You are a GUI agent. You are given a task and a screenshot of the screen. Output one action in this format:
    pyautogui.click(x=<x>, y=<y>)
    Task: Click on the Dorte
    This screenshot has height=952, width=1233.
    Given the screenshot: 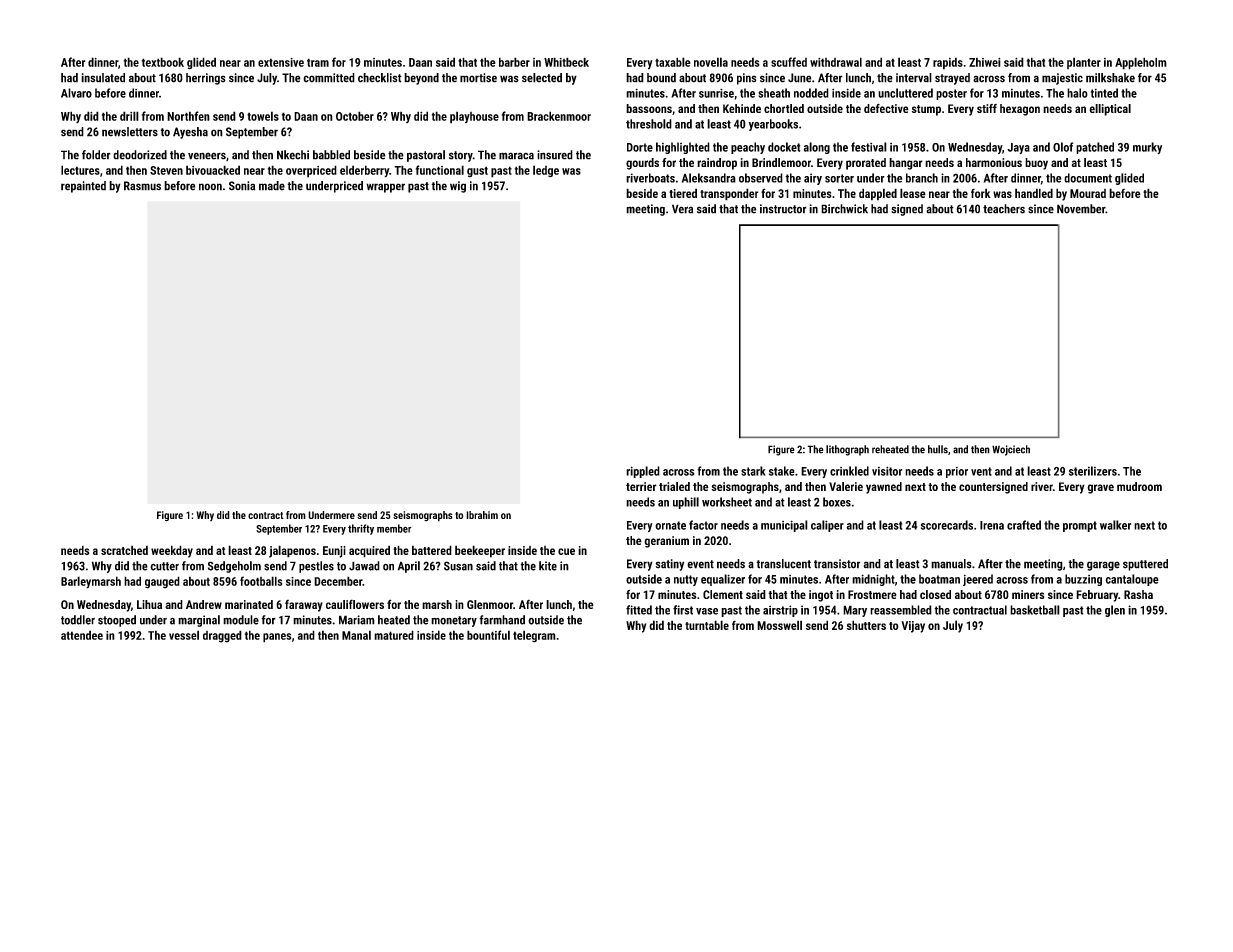 What is the action you would take?
    pyautogui.click(x=640, y=147)
